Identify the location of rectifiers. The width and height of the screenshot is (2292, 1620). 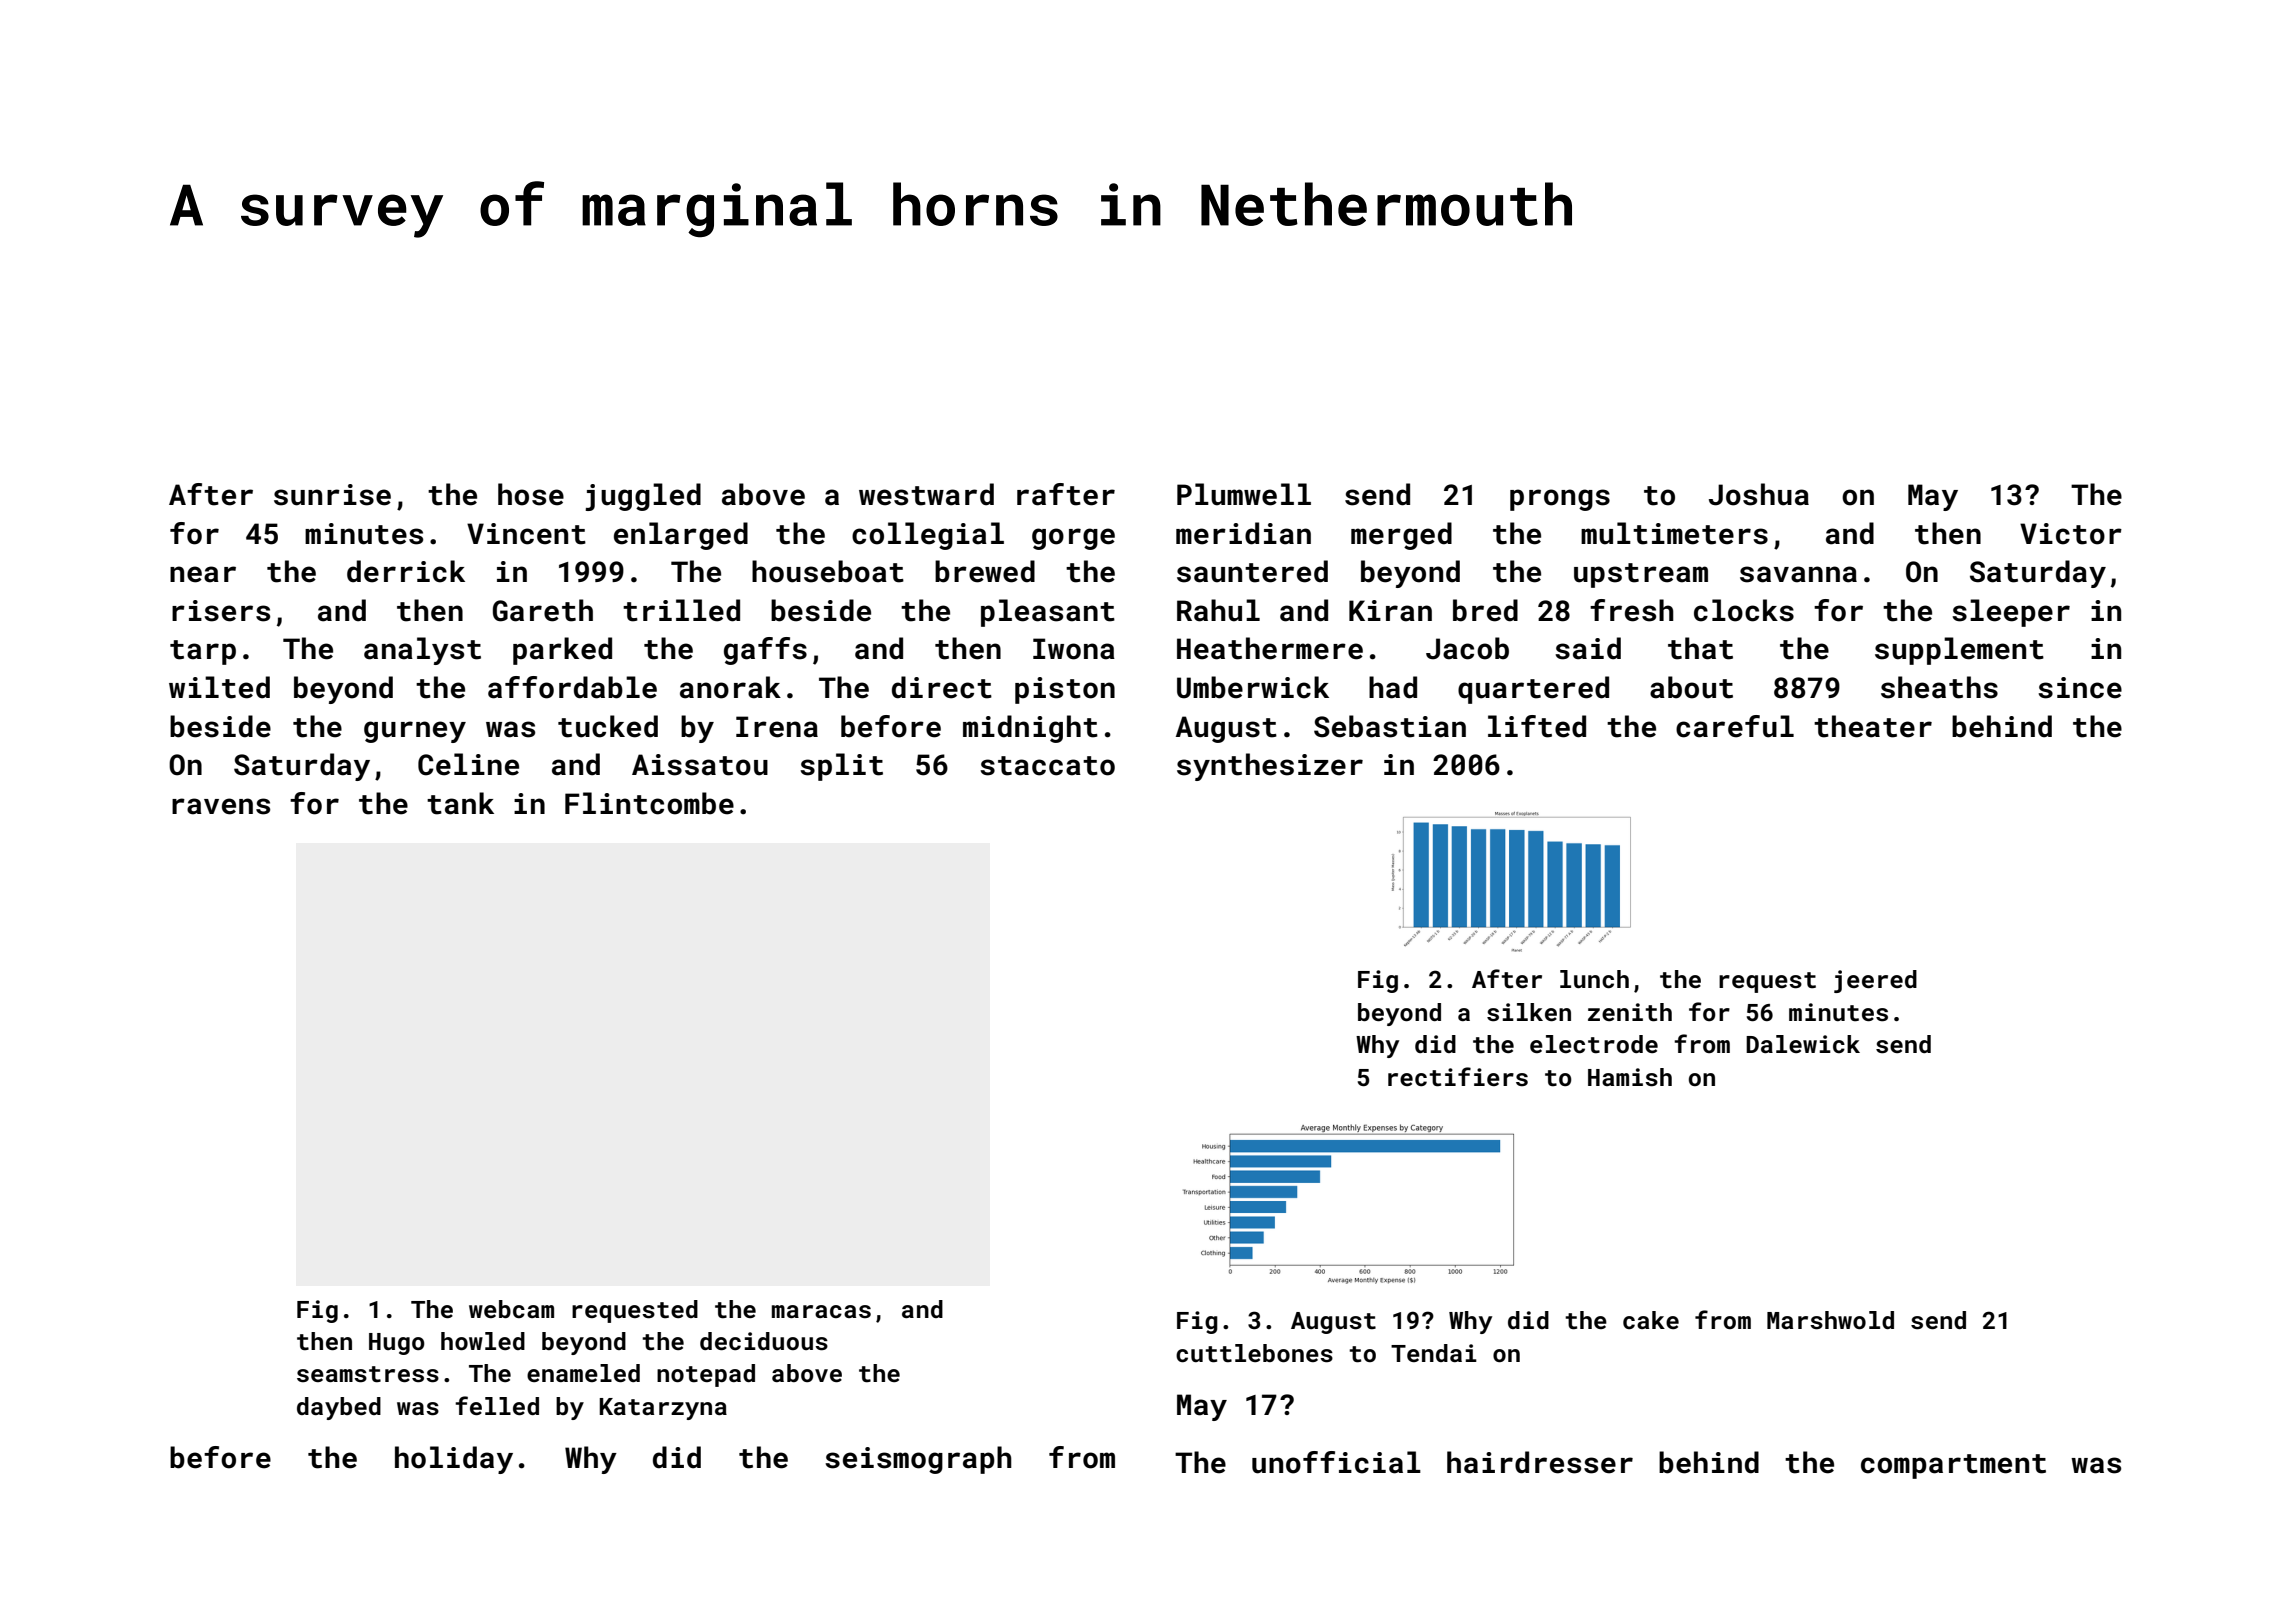
(1458, 1077).
